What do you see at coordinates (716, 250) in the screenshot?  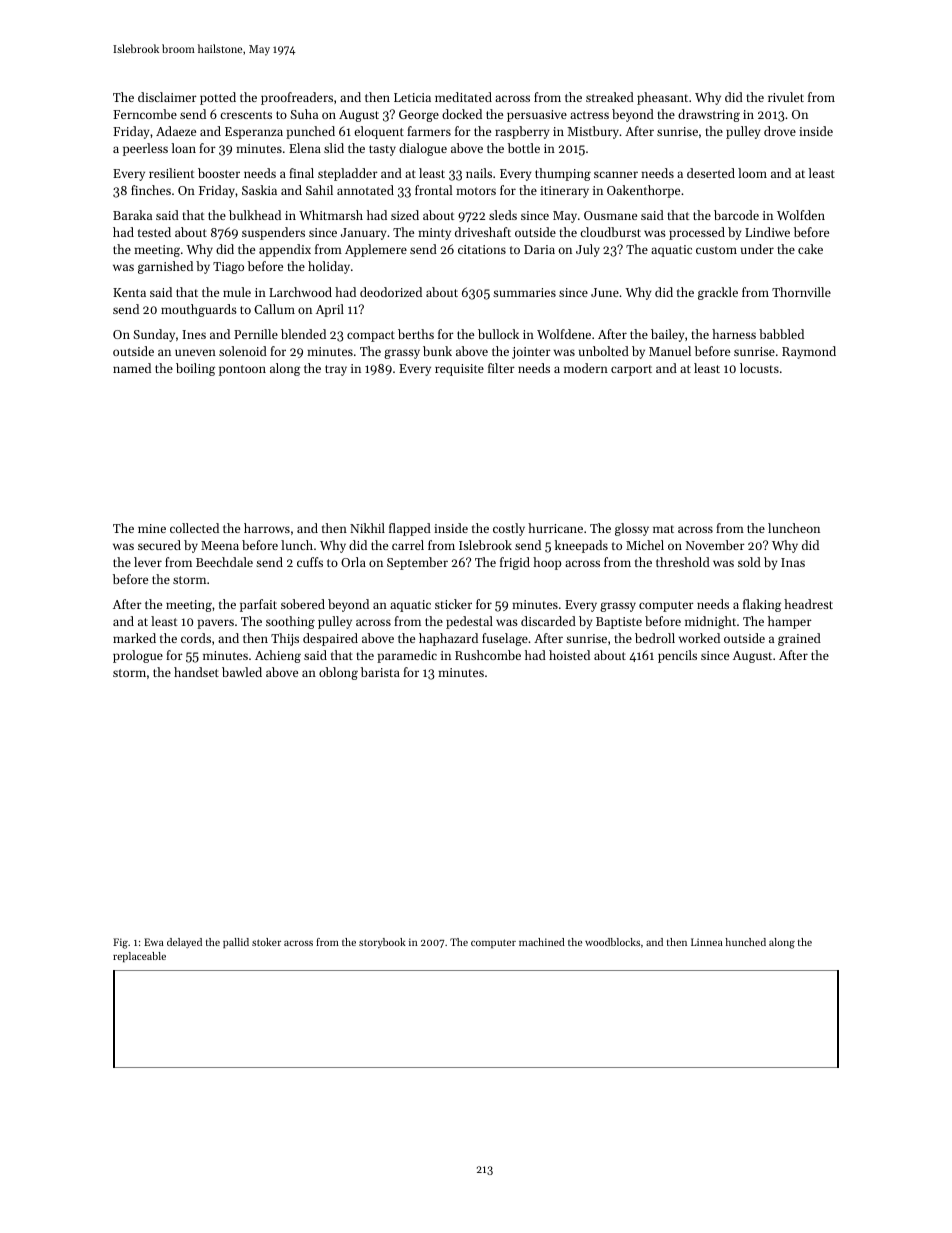 I see `custom` at bounding box center [716, 250].
